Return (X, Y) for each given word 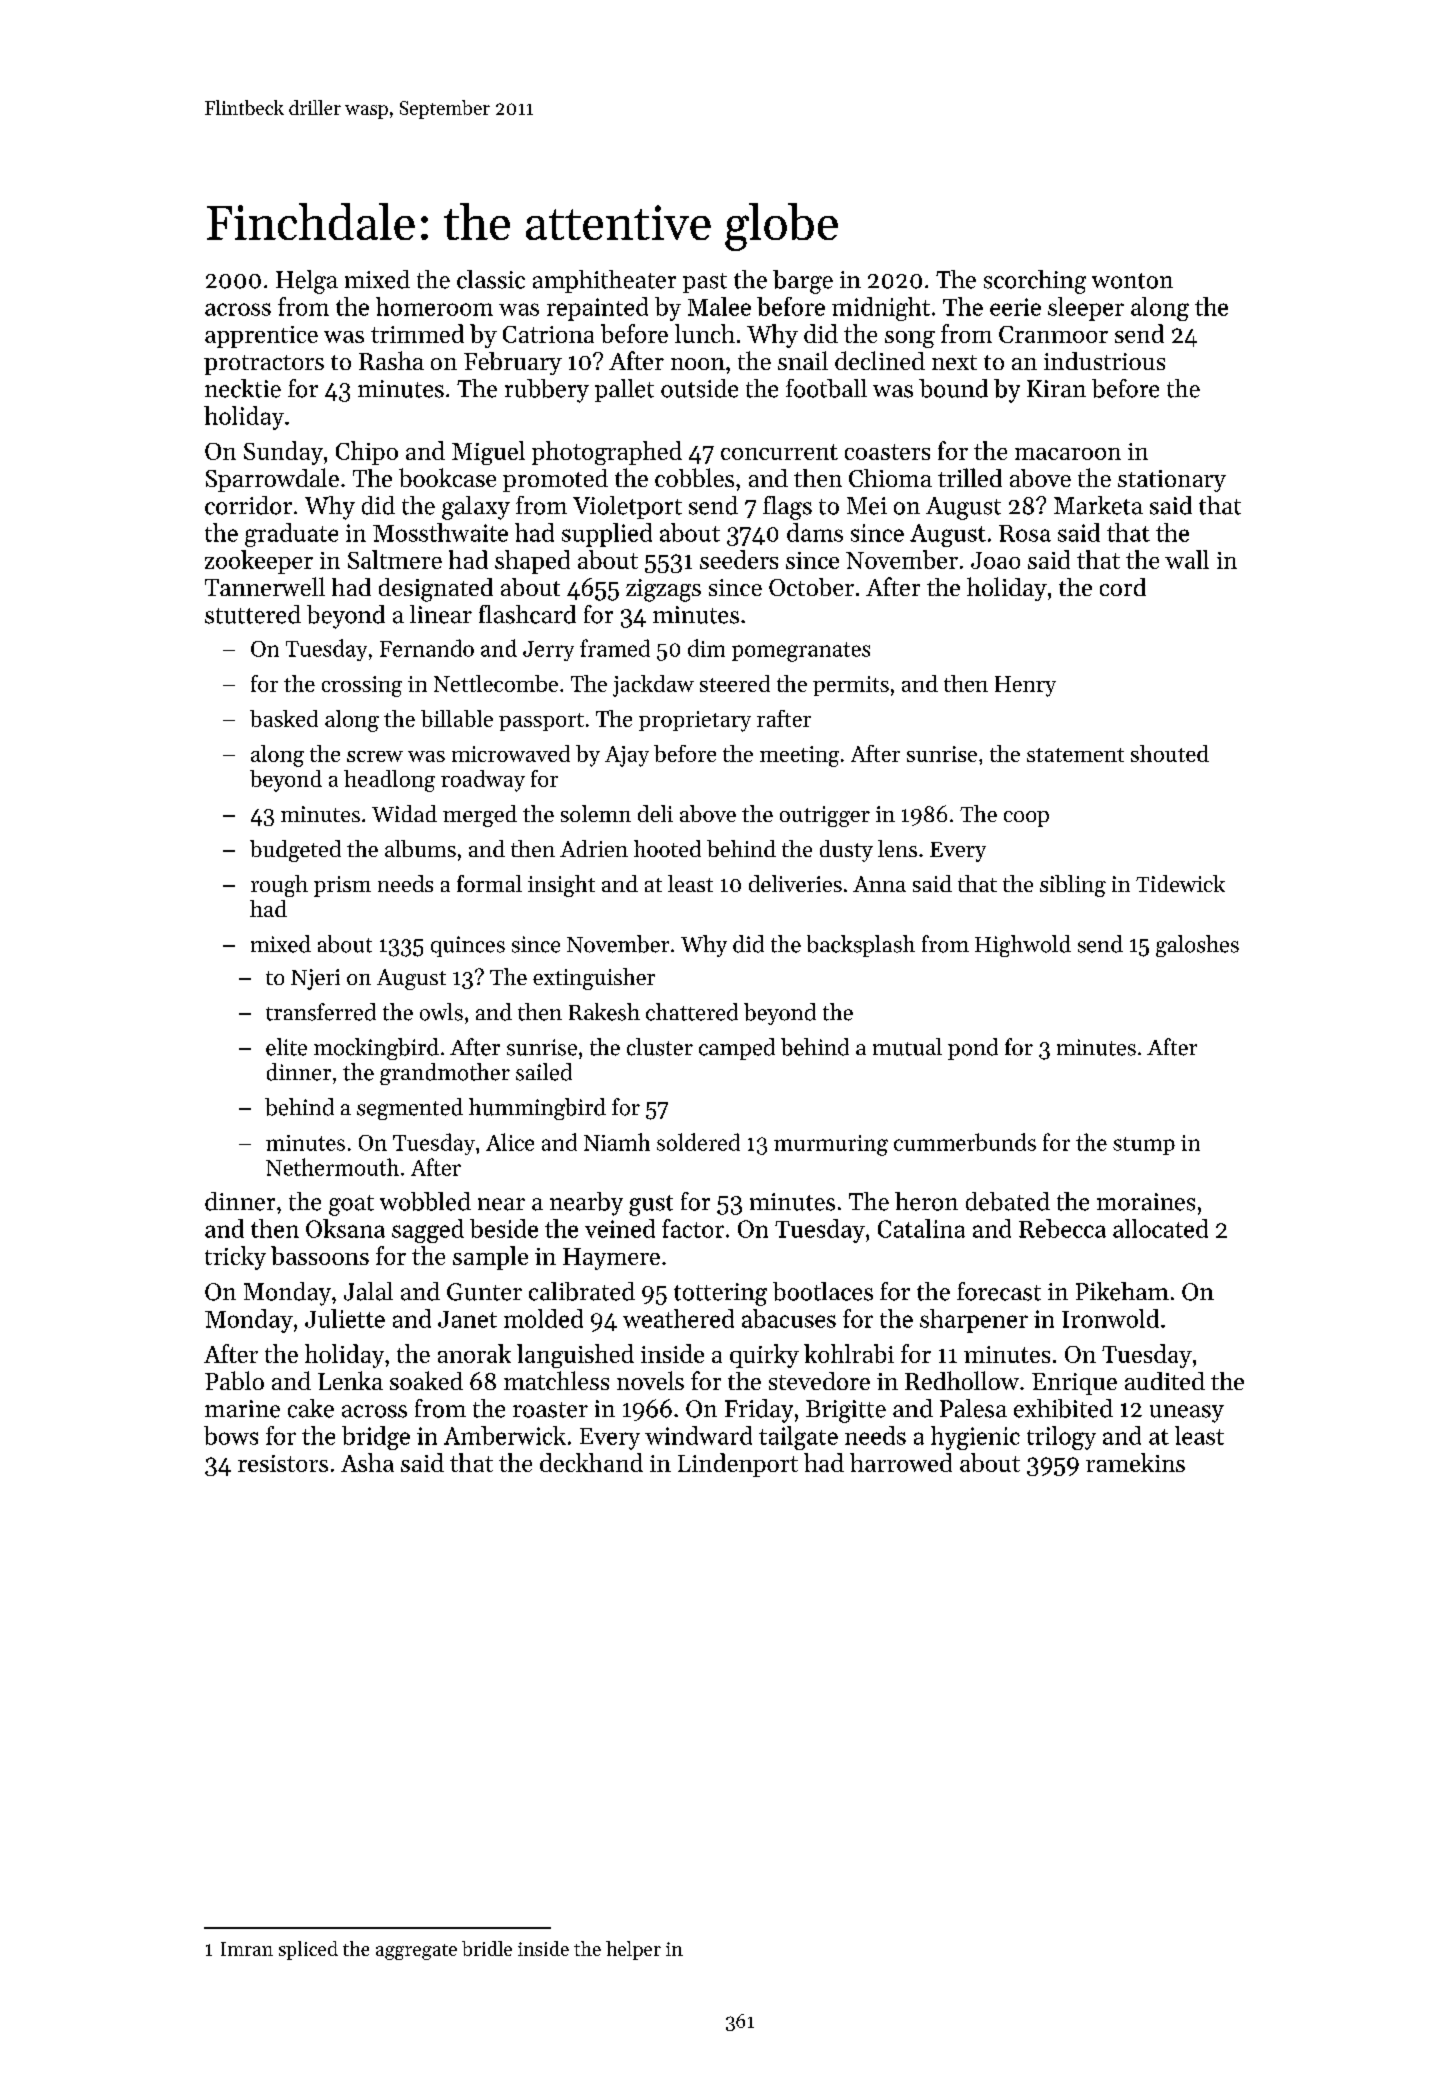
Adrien (594, 848)
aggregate (416, 1952)
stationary (1172, 481)
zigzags (663, 590)
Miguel (488, 453)
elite (286, 1047)
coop (1026, 819)
